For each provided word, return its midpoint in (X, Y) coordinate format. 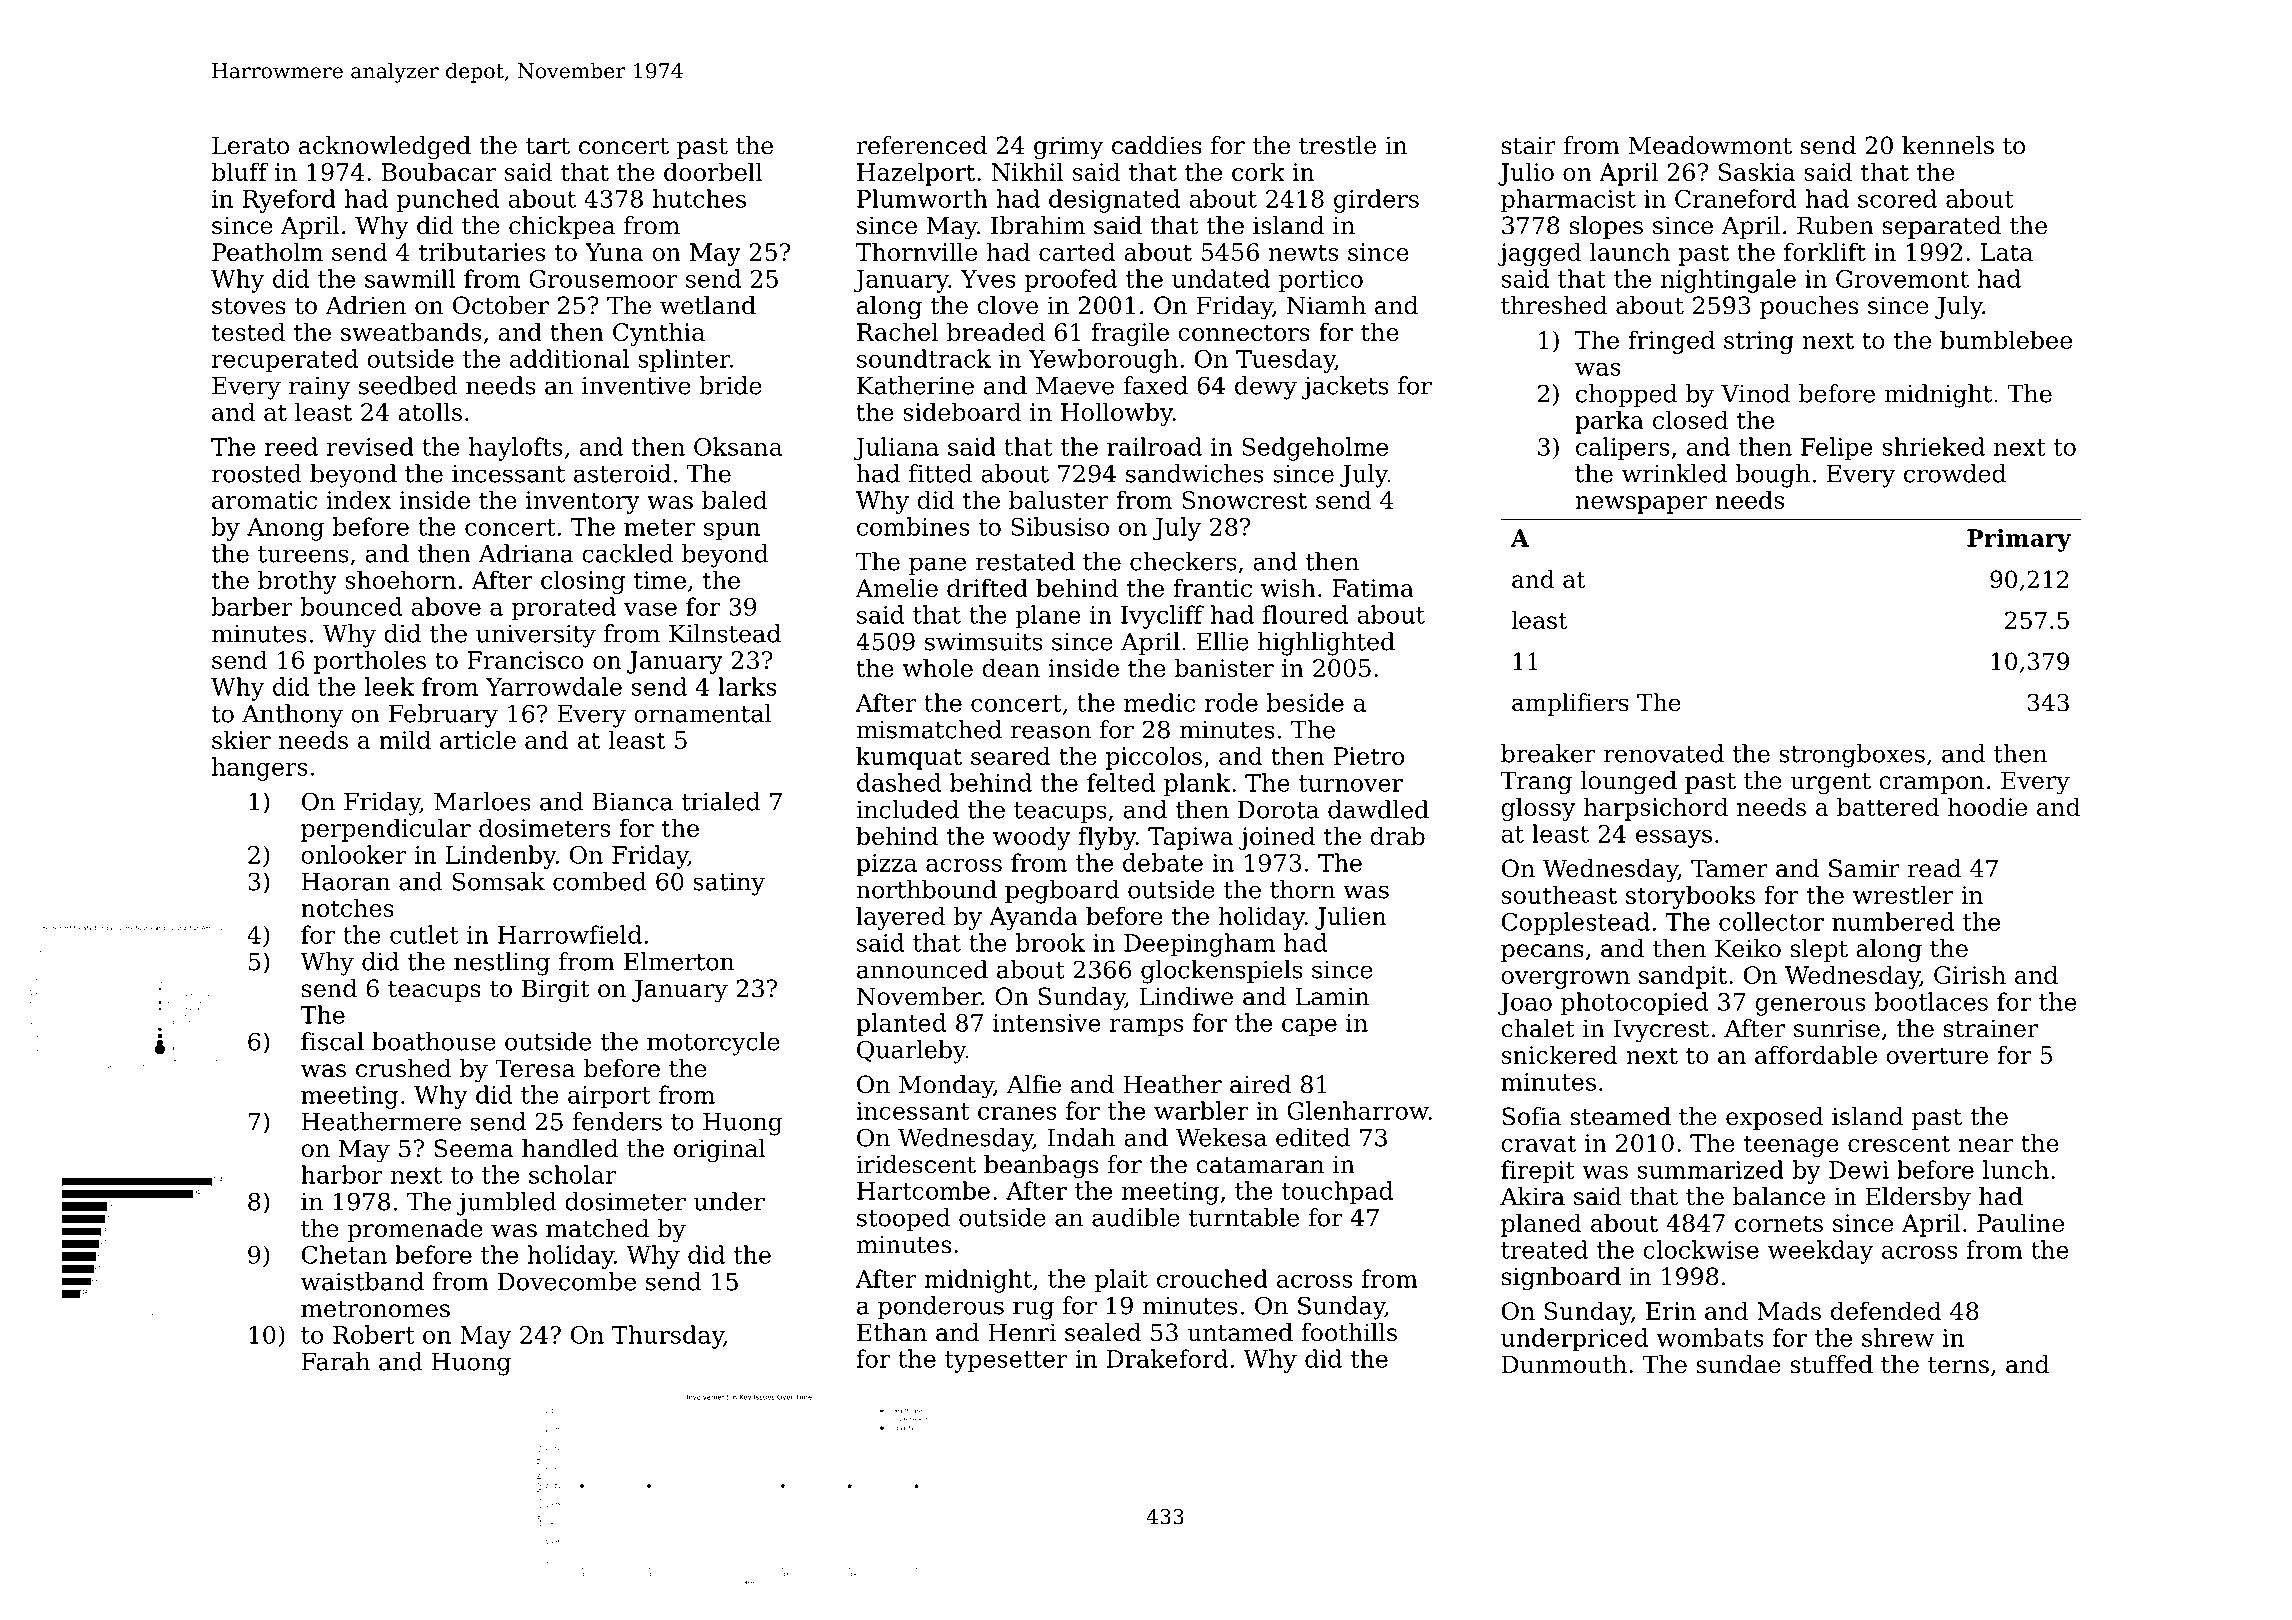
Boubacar (439, 171)
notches (347, 907)
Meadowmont (1710, 145)
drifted (987, 587)
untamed (1240, 1332)
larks (747, 686)
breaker (1548, 753)
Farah (336, 1361)
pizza (886, 865)
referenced (921, 145)
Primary (2019, 540)
